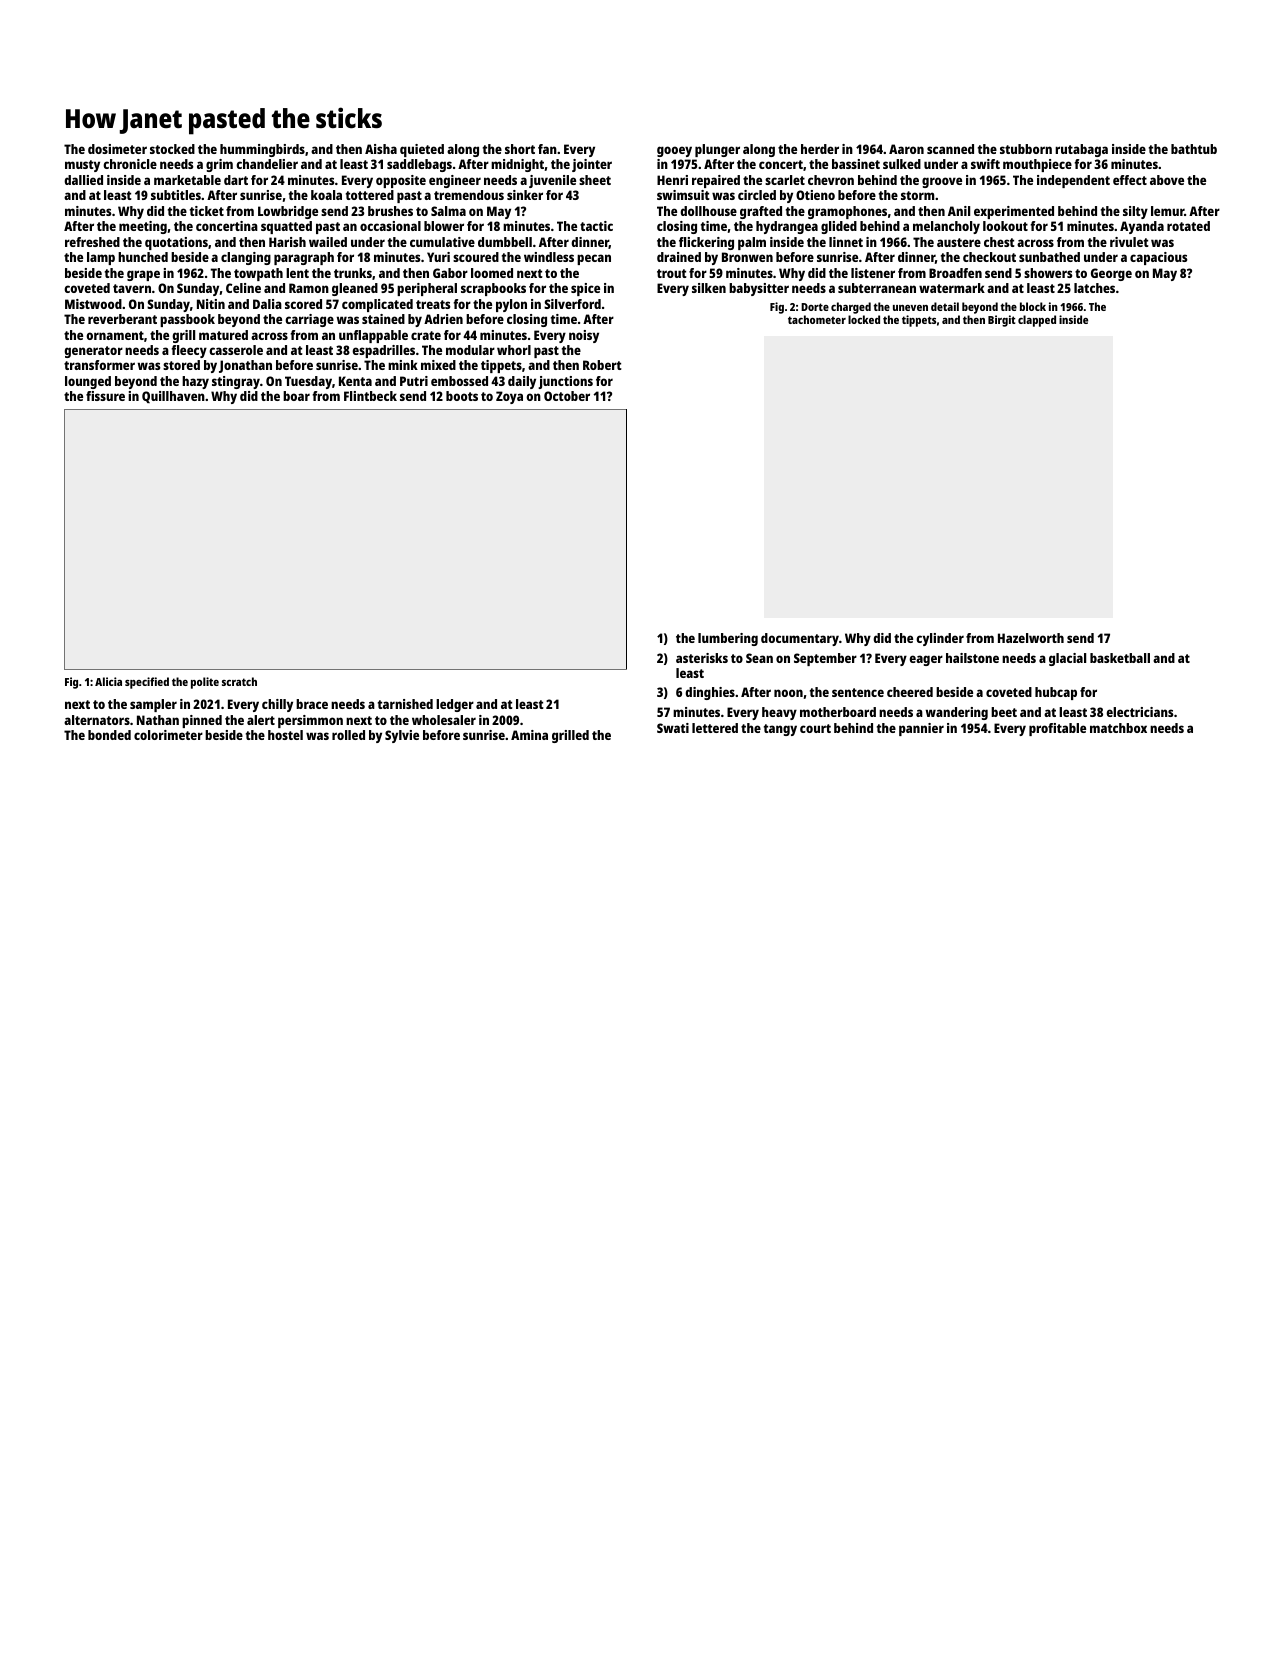 This image has height=1661, width=1284. I want to click on Amina, so click(529, 735).
